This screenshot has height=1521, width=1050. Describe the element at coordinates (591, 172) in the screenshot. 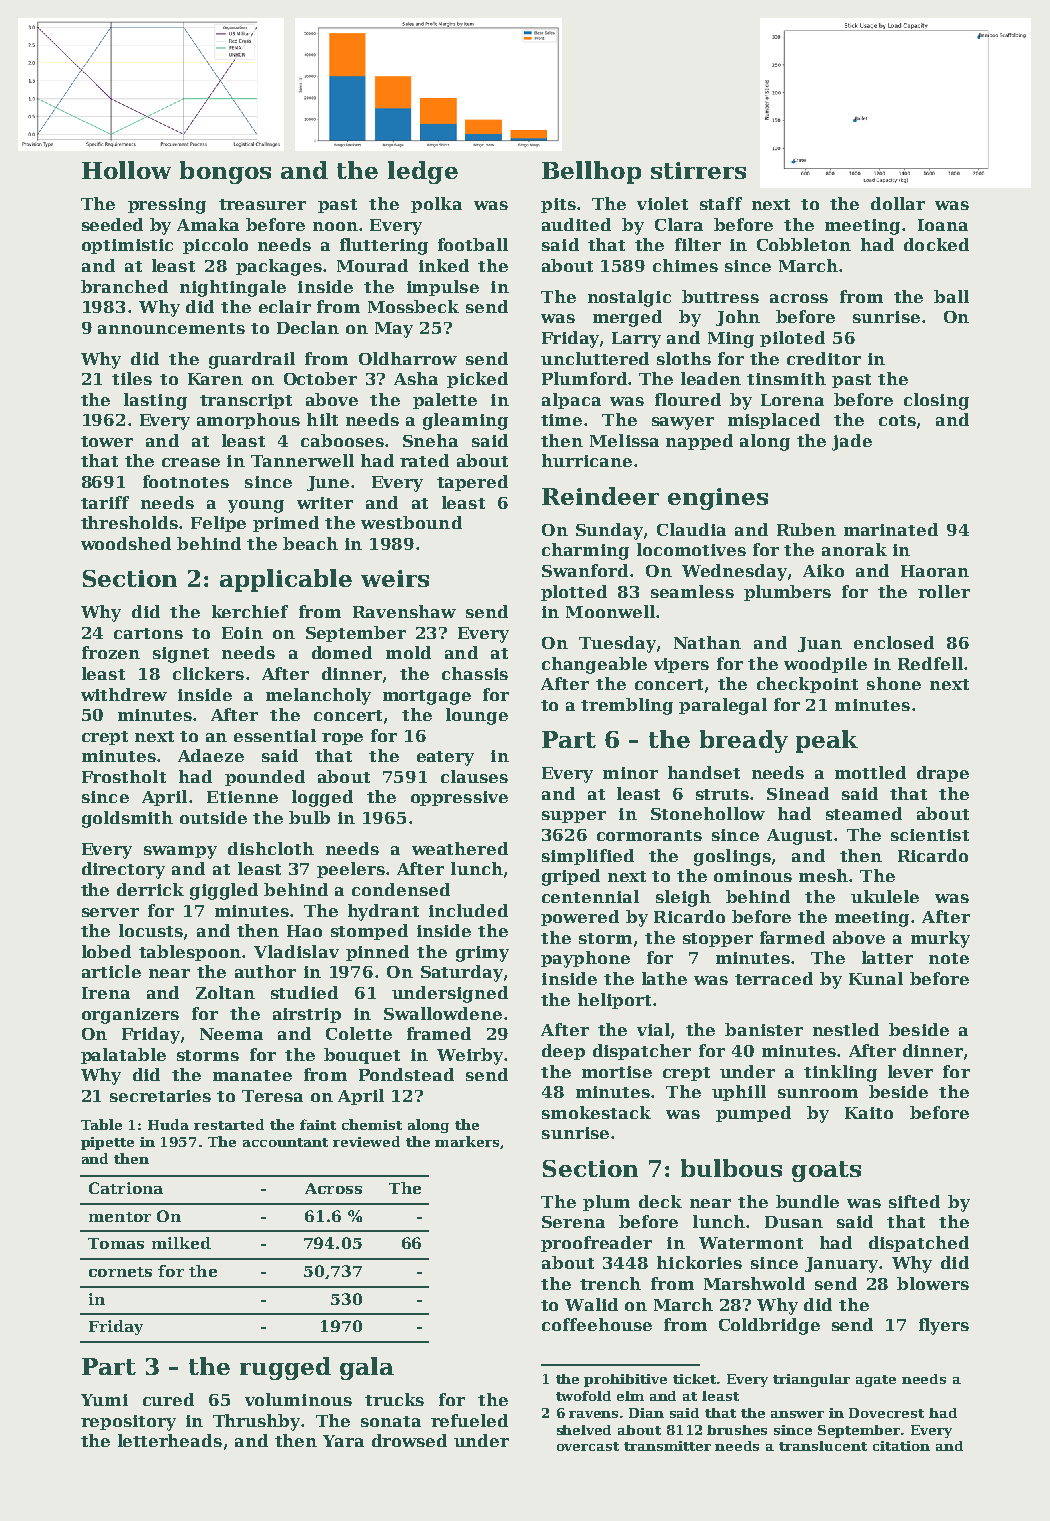

I see `Bellhop` at that location.
